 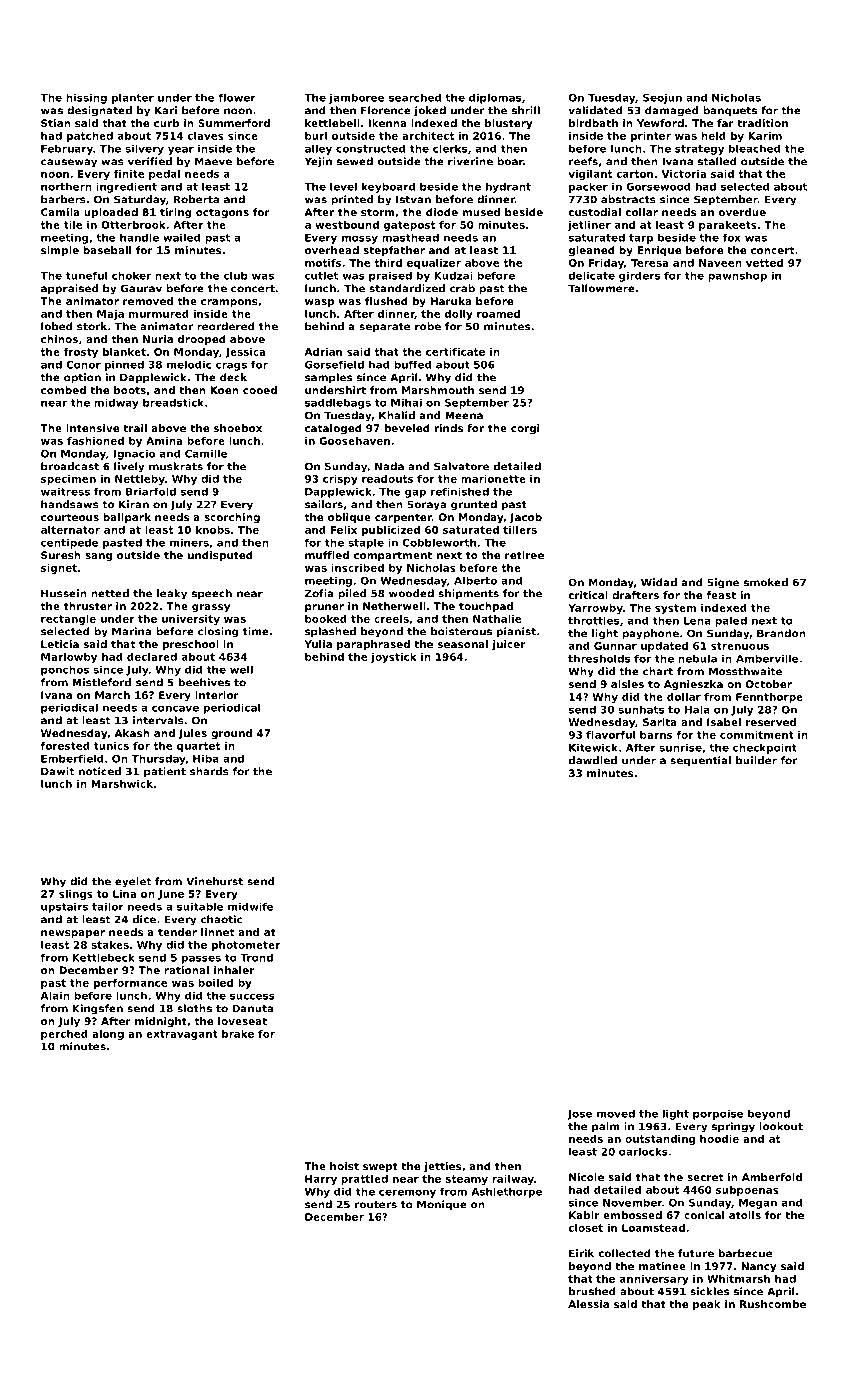 I want to click on Seojun, so click(x=662, y=99).
